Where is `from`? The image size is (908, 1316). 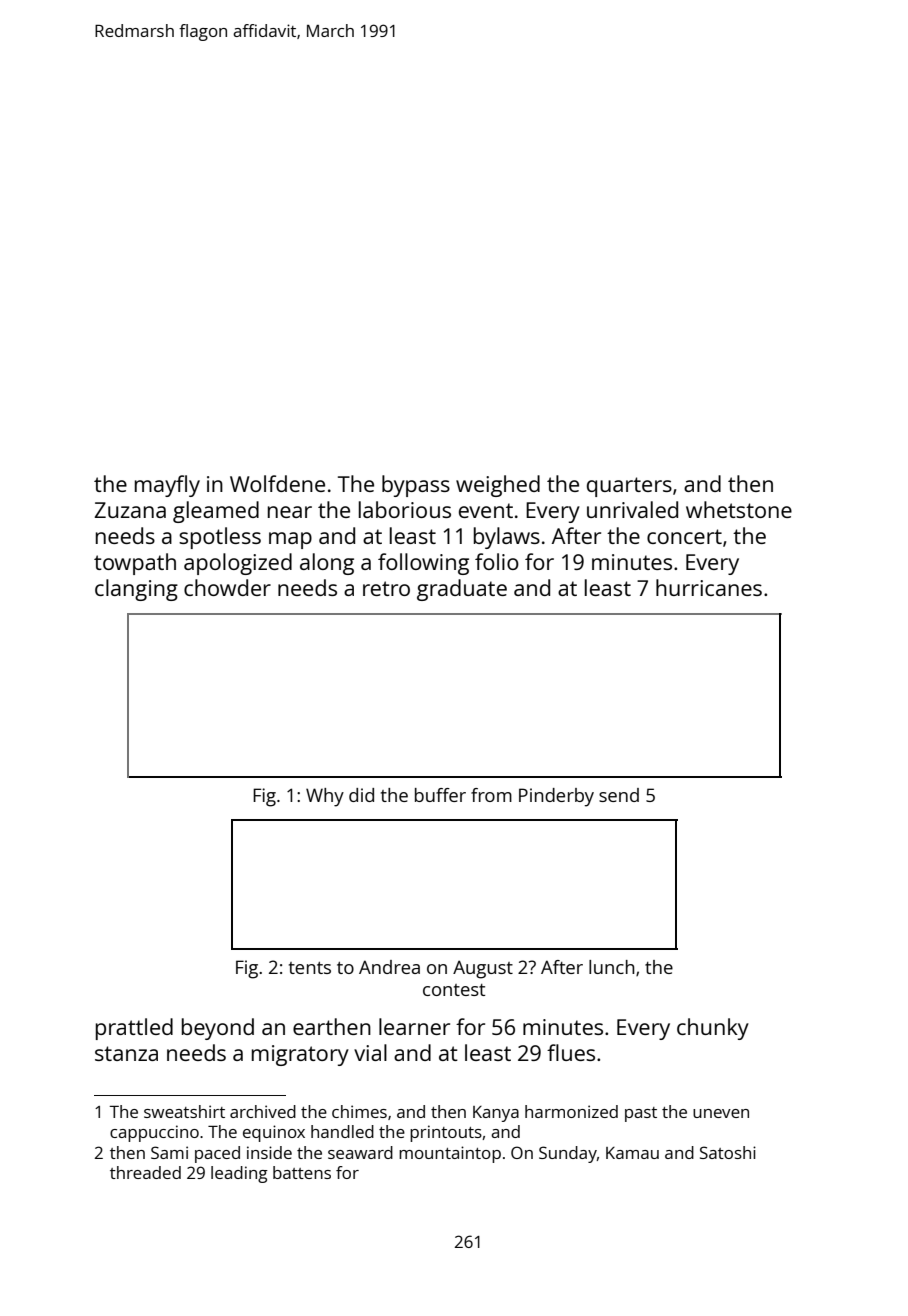 from is located at coordinates (491, 795).
